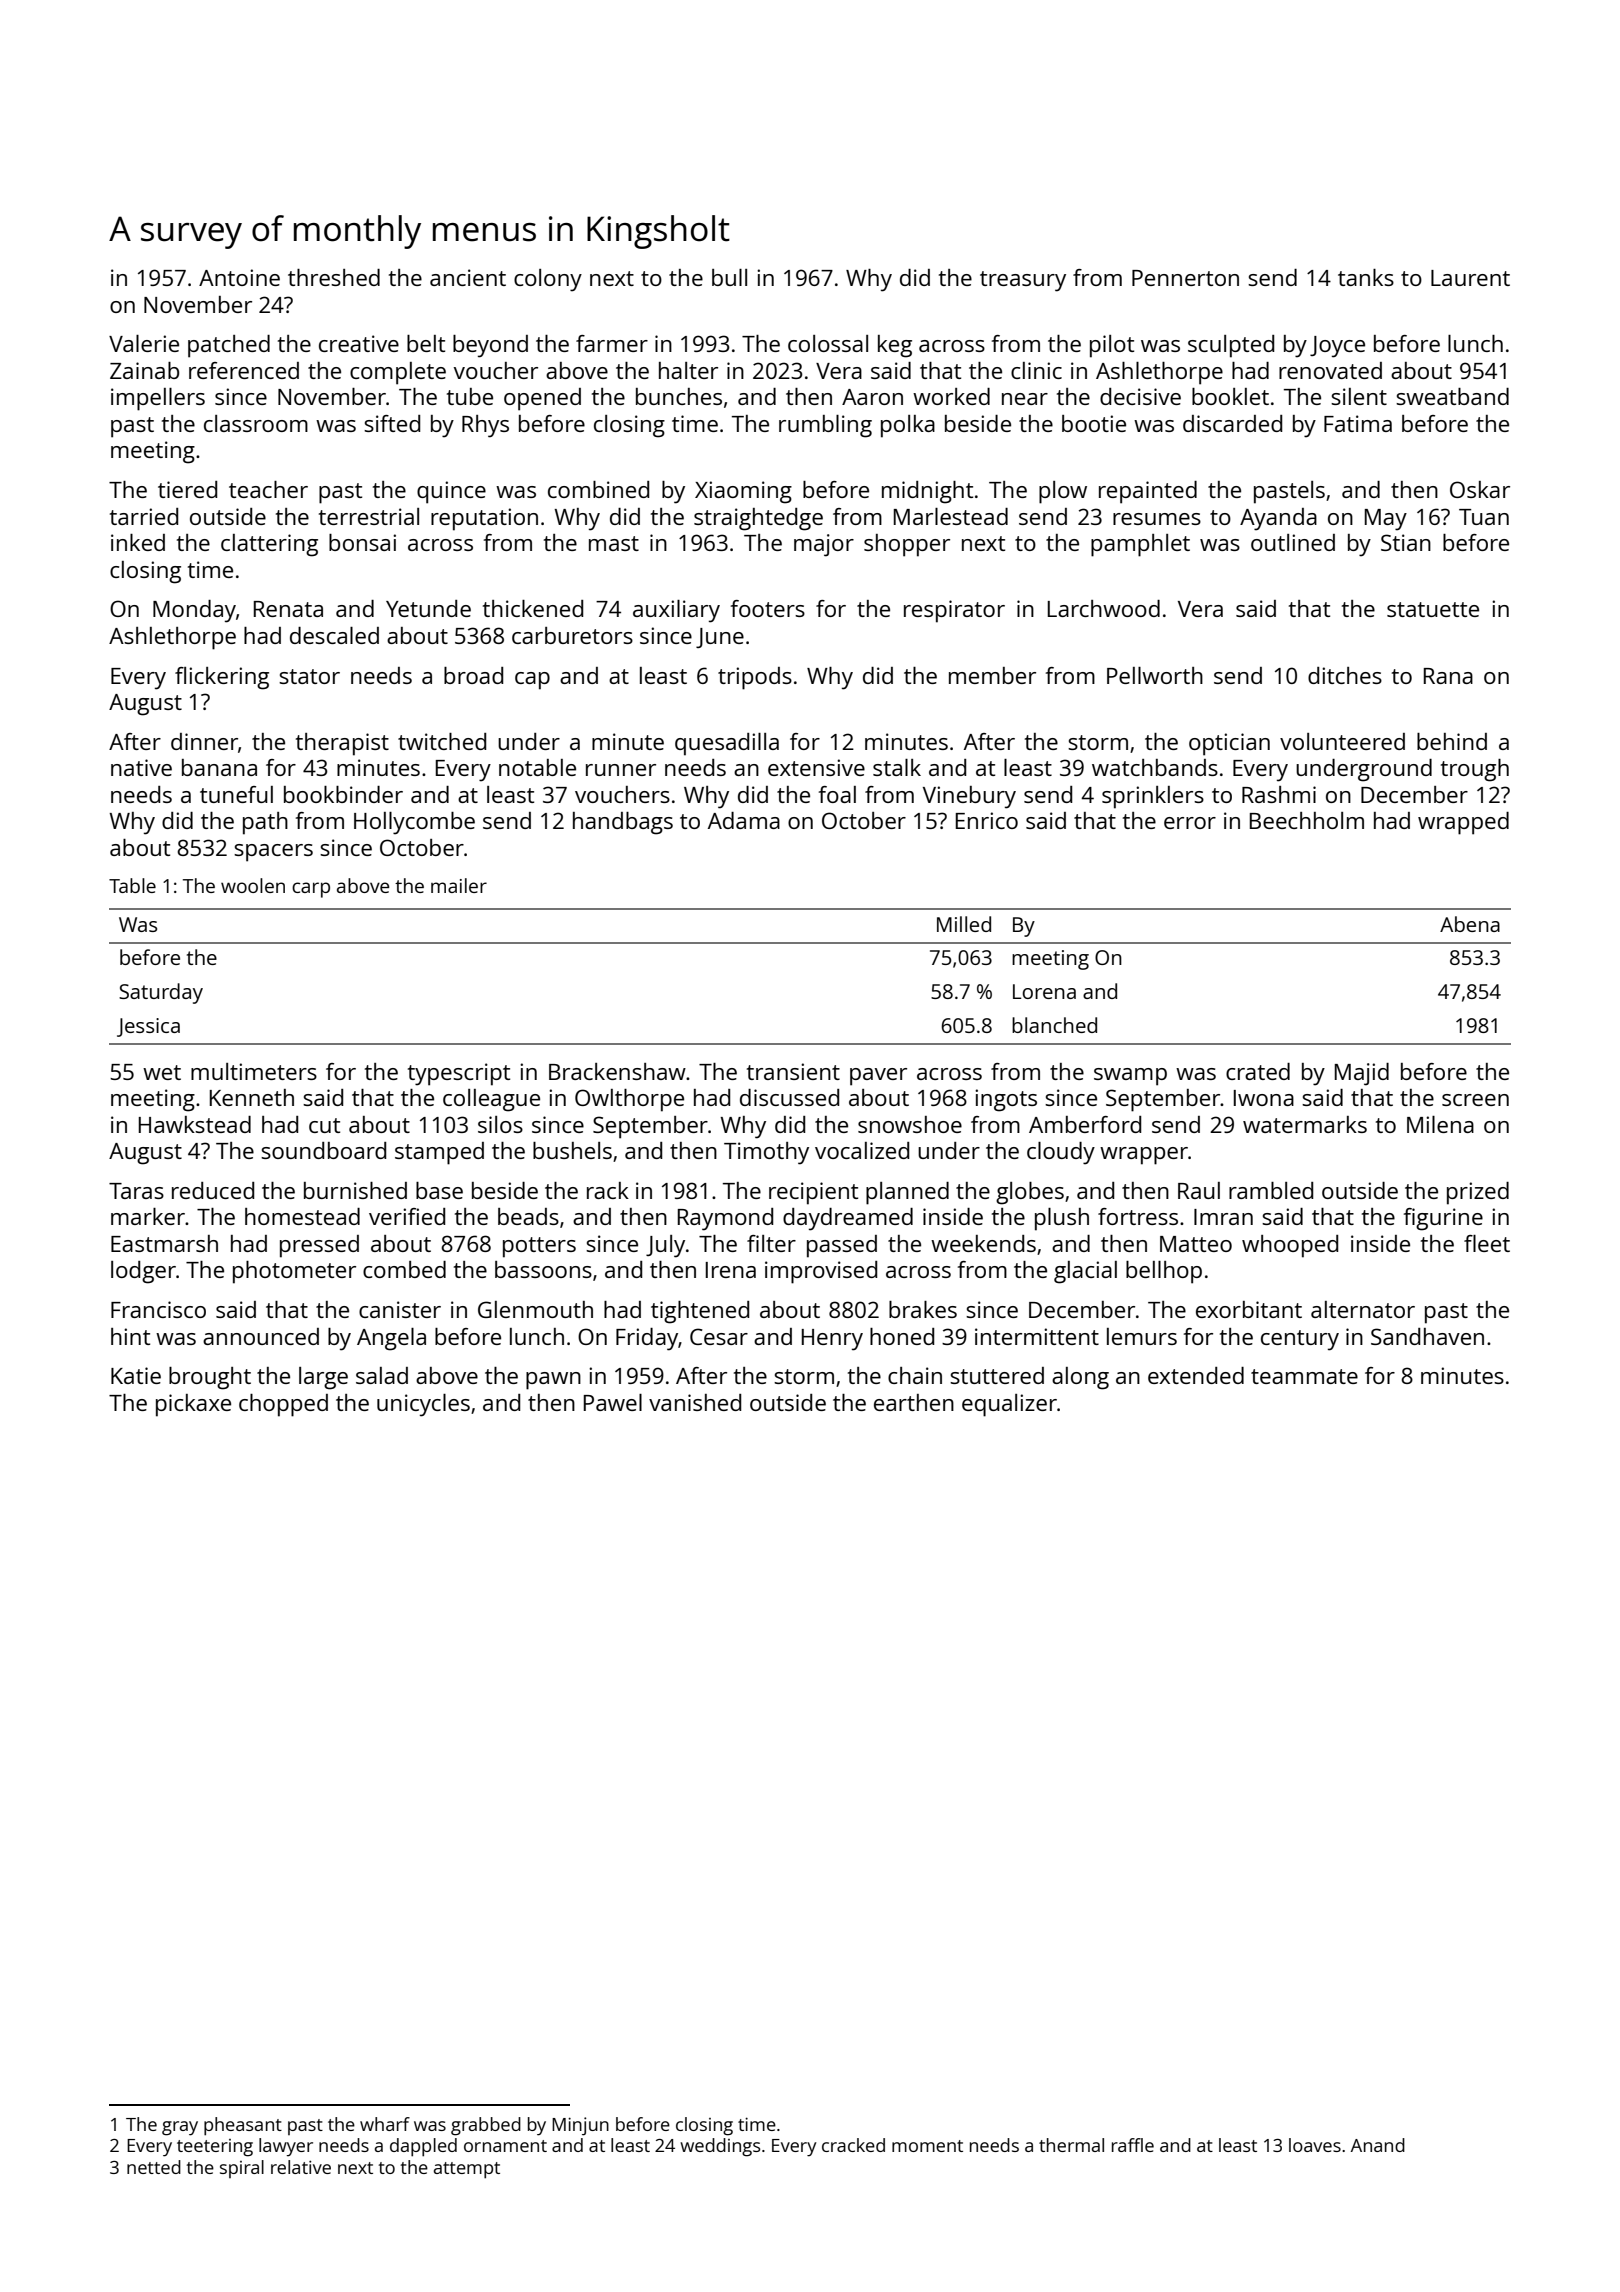  Describe the element at coordinates (1009, 1405) in the document. I see `equalizer` at that location.
